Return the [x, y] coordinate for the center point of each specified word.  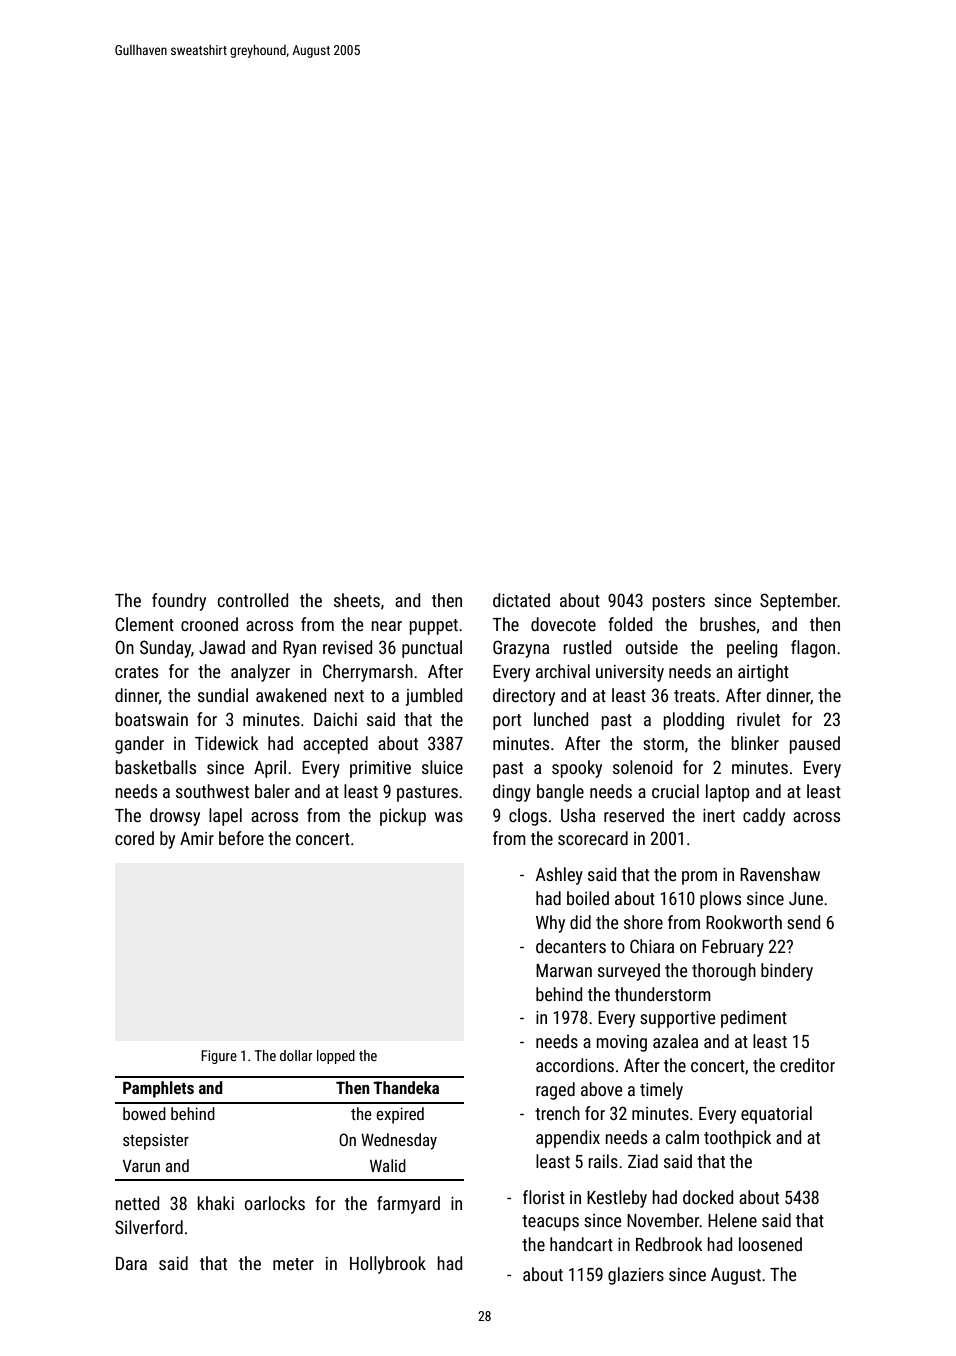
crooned [209, 624]
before [241, 838]
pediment [754, 1019]
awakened [291, 695]
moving [622, 1043]
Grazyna [521, 649]
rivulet [758, 719]
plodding [694, 721]
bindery [787, 972]
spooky [577, 769]
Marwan [564, 970]
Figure [219, 1057]
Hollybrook [388, 1265]
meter [293, 1264]
